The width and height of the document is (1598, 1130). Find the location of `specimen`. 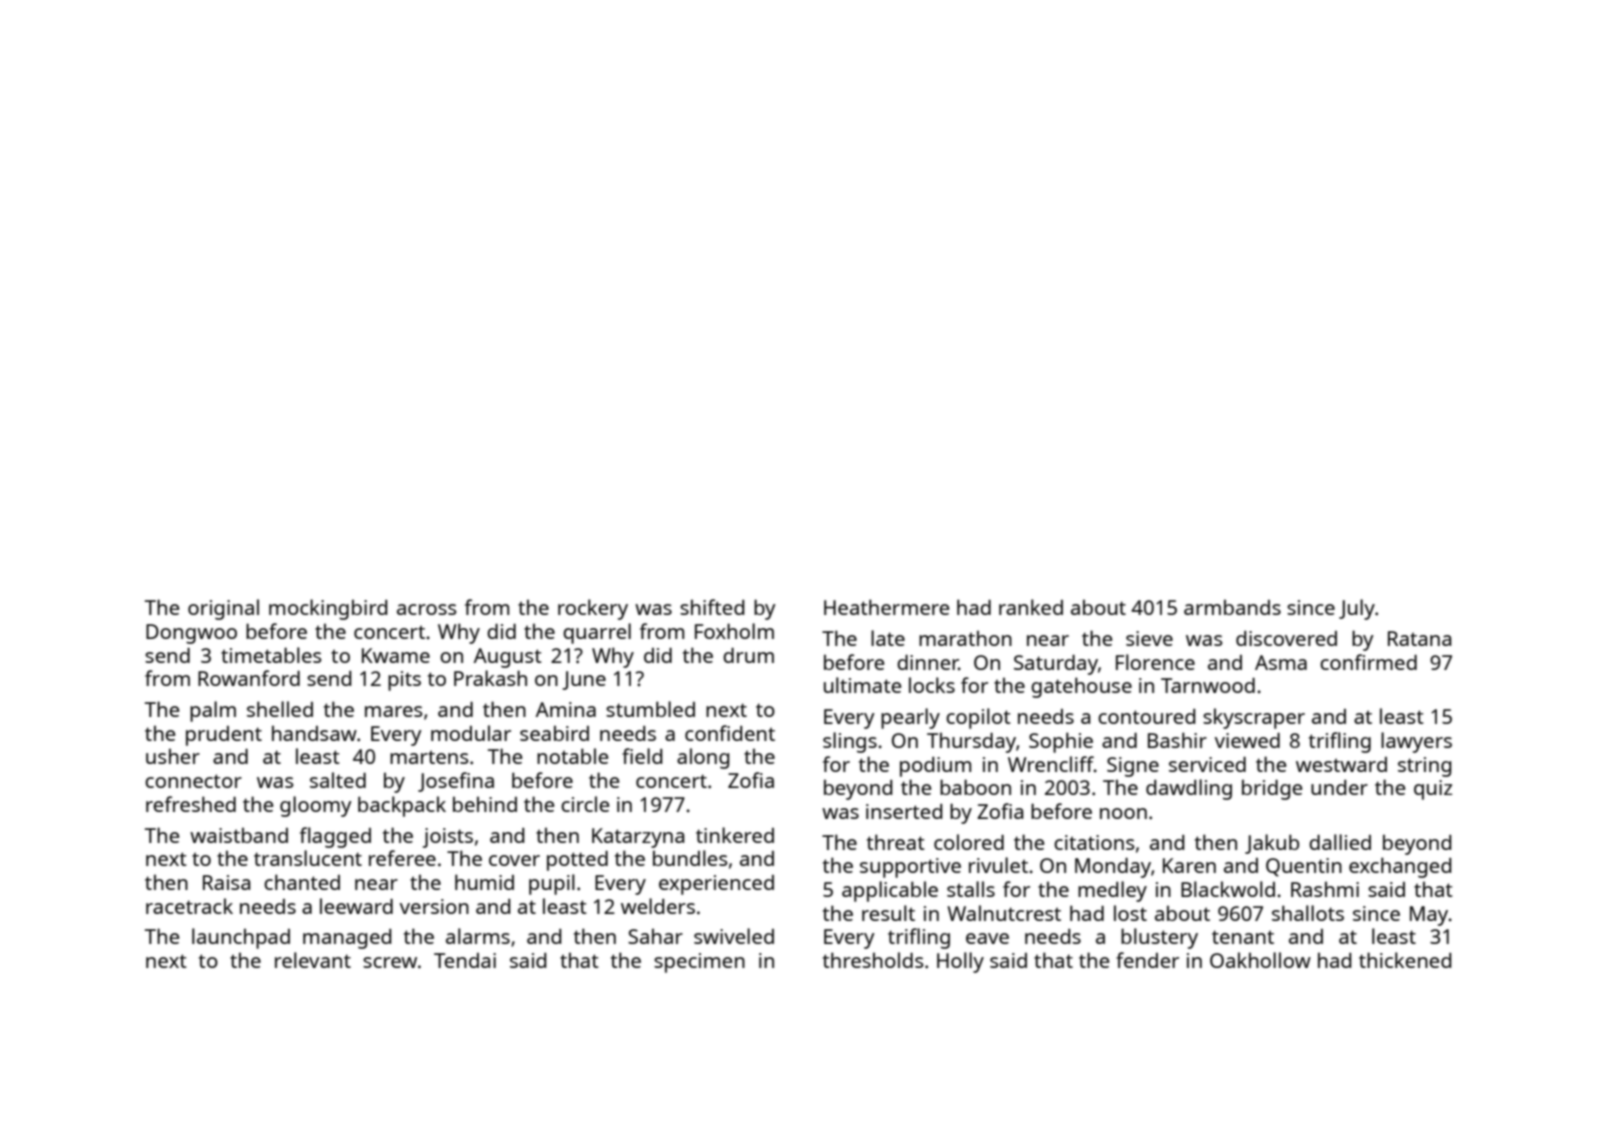

specimen is located at coordinates (699, 963).
